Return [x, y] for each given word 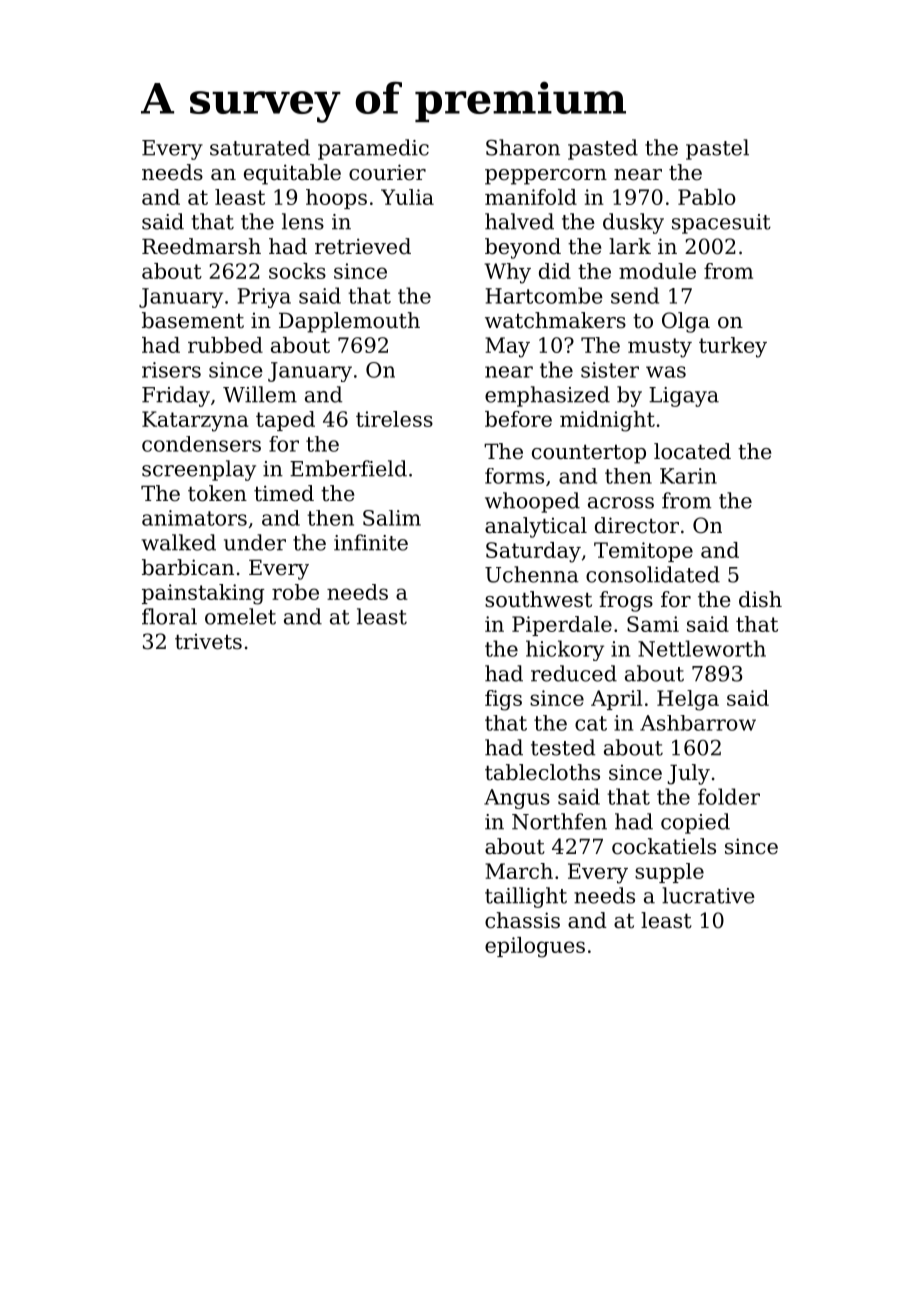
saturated [260, 147]
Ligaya [684, 397]
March [519, 871]
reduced [574, 673]
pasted [603, 149]
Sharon [523, 147]
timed [284, 493]
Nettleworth [702, 648]
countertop [589, 454]
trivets [208, 642]
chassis [522, 920]
